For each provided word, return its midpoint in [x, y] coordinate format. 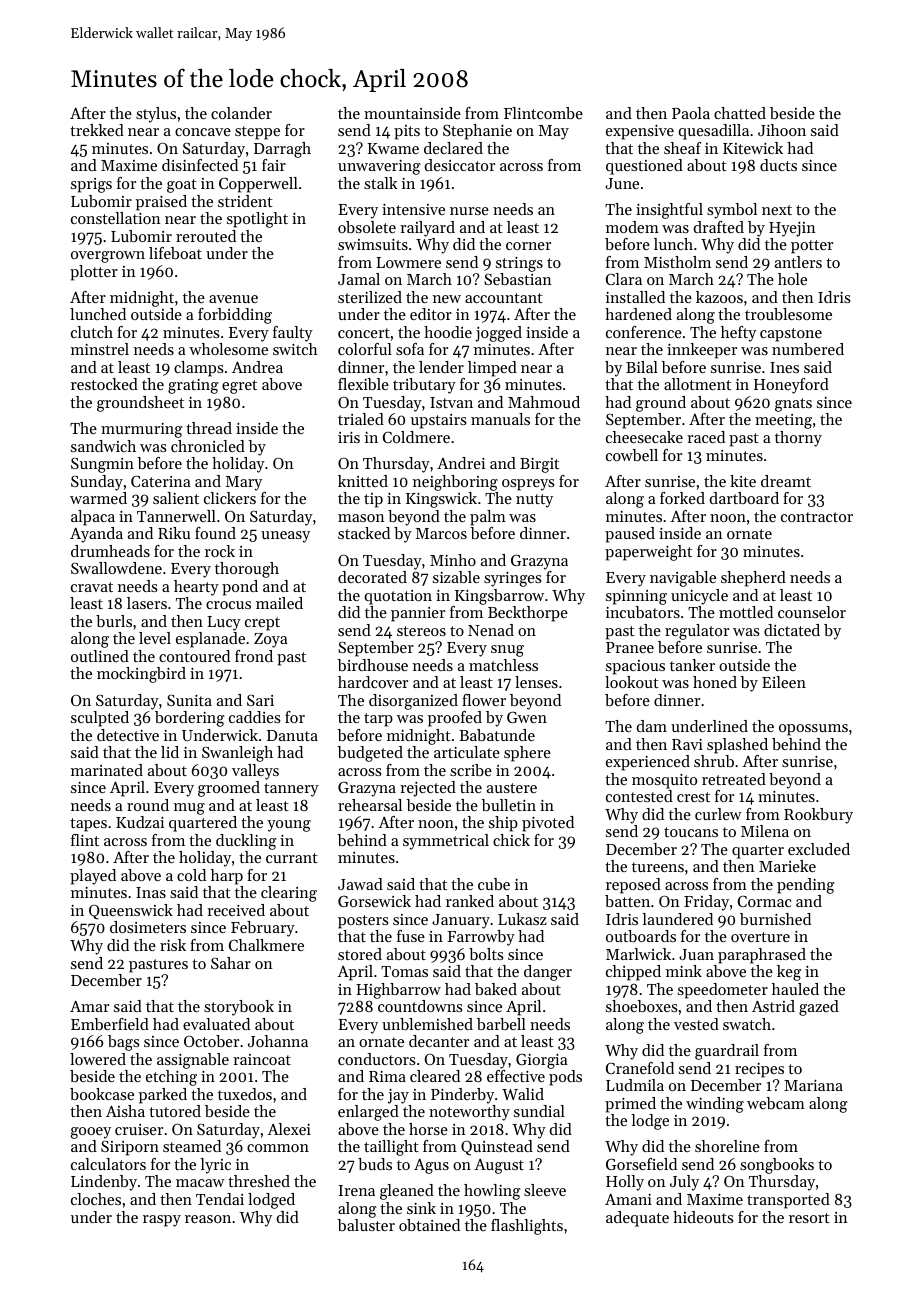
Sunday [97, 483]
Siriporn [130, 1148]
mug [189, 809]
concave [203, 132]
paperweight [648, 553]
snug [507, 651]
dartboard [744, 498]
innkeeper [702, 351]
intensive [413, 209]
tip [373, 500]
